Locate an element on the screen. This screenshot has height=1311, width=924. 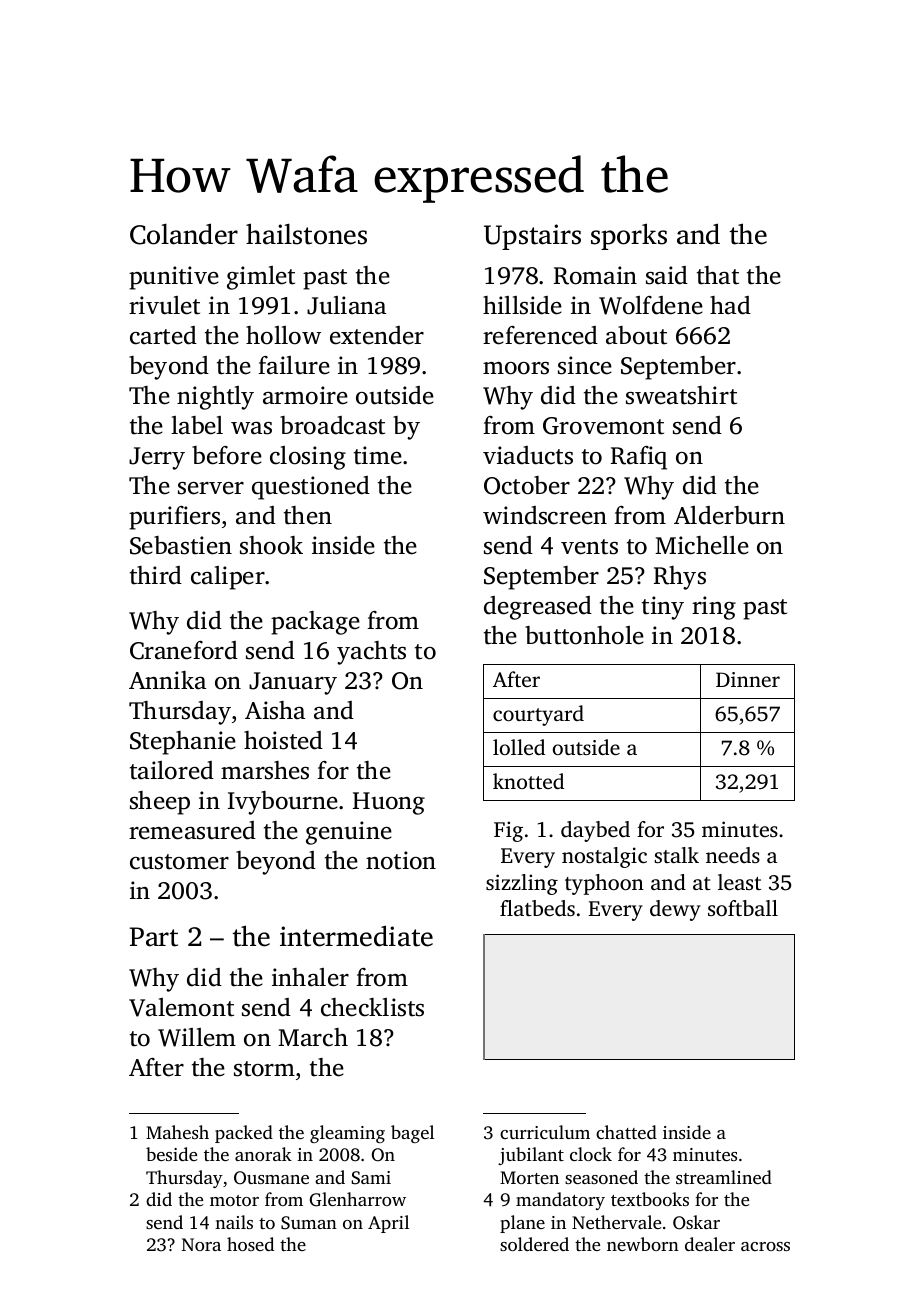
least is located at coordinates (739, 882).
